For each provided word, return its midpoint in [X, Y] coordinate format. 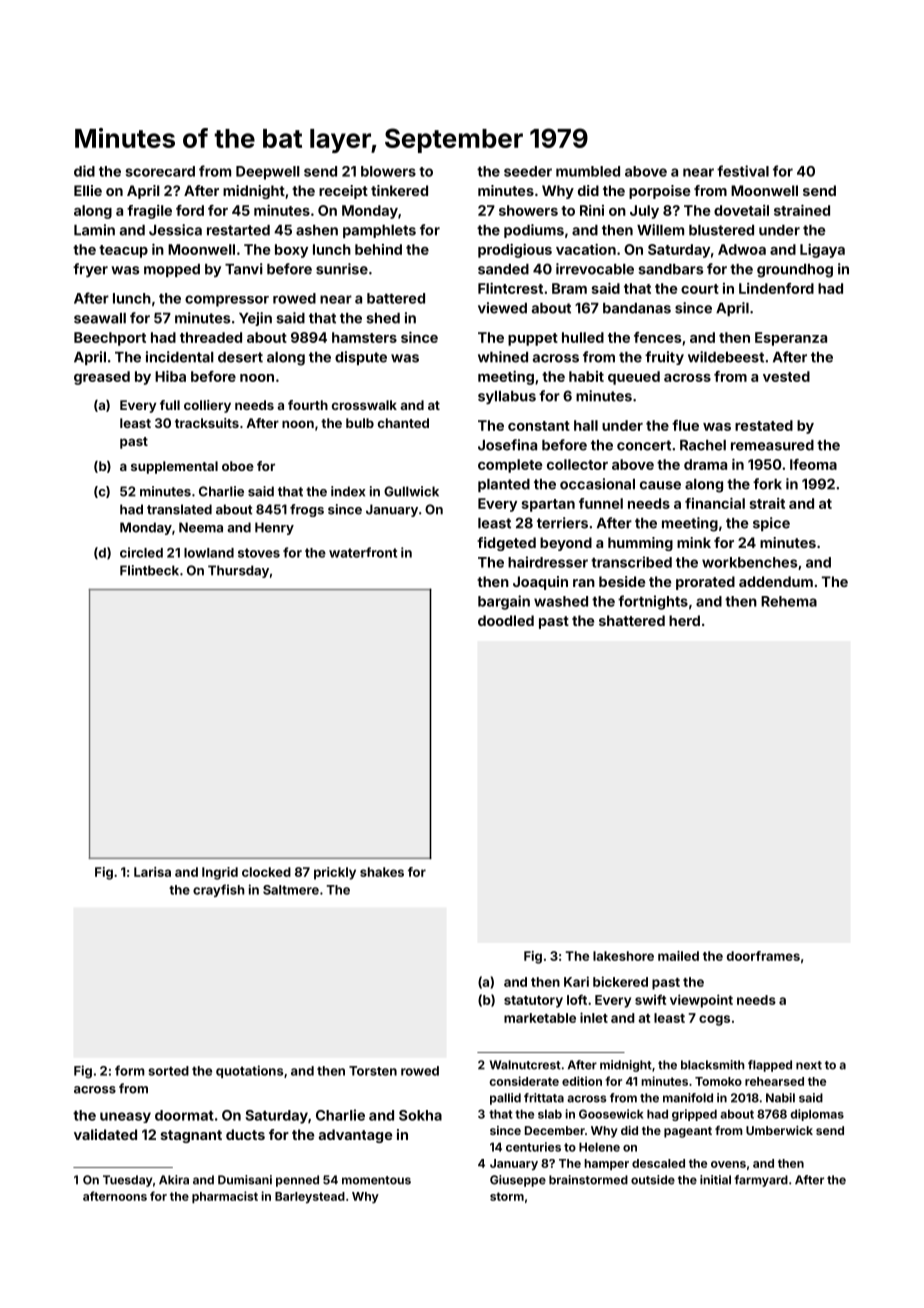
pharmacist [225, 1197]
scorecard [160, 171]
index [348, 491]
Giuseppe [518, 1181]
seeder [528, 171]
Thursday [238, 571]
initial [715, 1180]
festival [743, 171]
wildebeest [726, 357]
